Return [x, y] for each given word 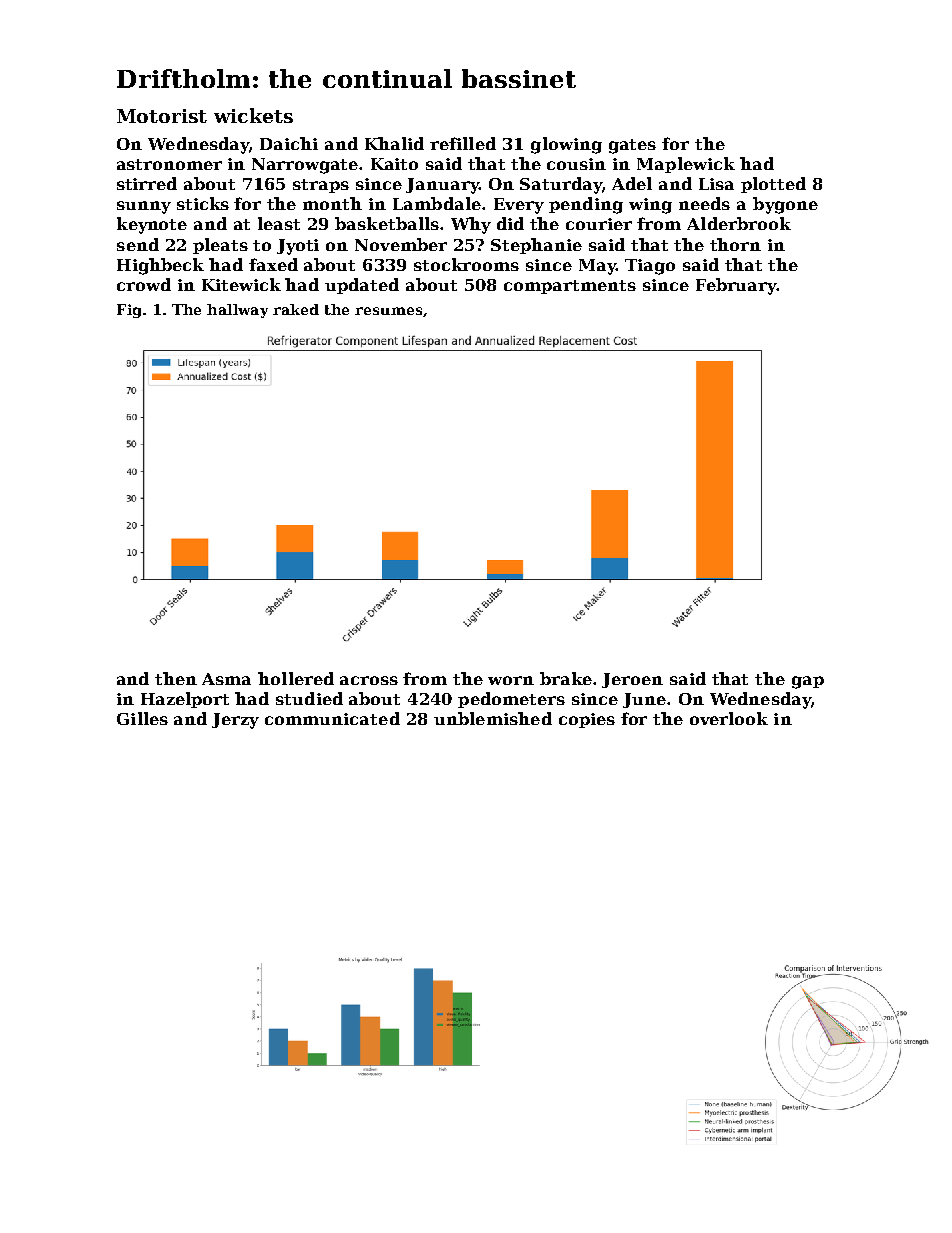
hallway [237, 311]
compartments [570, 287]
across [369, 680]
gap [808, 682]
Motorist [162, 116]
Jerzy [235, 721]
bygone [785, 205]
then [176, 678]
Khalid [394, 143]
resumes [388, 311]
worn [511, 680]
